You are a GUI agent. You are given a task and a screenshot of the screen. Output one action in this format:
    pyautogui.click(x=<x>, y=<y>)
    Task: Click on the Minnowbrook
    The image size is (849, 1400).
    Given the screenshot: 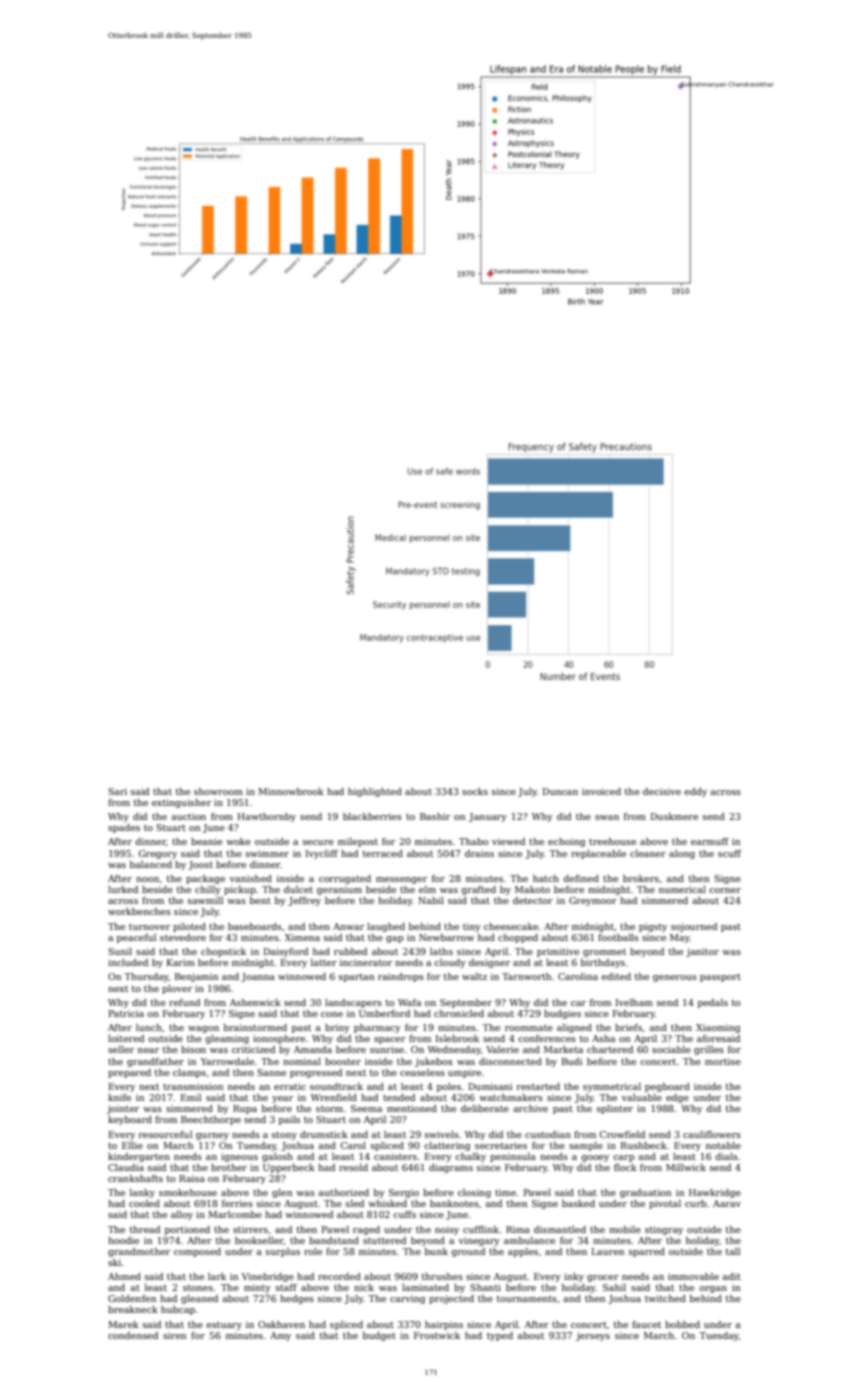 What is the action you would take?
    pyautogui.click(x=291, y=791)
